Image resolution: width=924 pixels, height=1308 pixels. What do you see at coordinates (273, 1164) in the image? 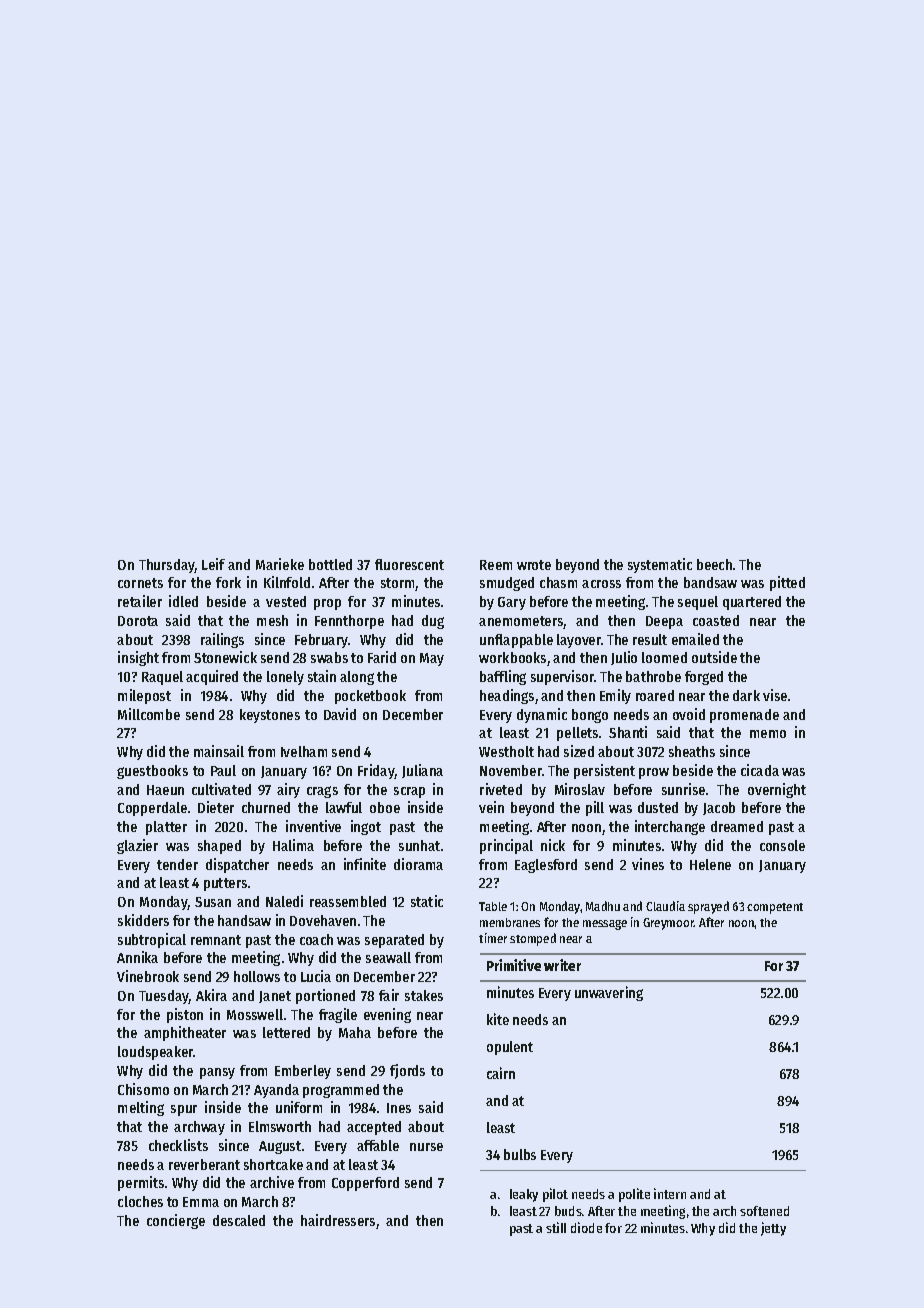
I see `shortcake` at bounding box center [273, 1164].
